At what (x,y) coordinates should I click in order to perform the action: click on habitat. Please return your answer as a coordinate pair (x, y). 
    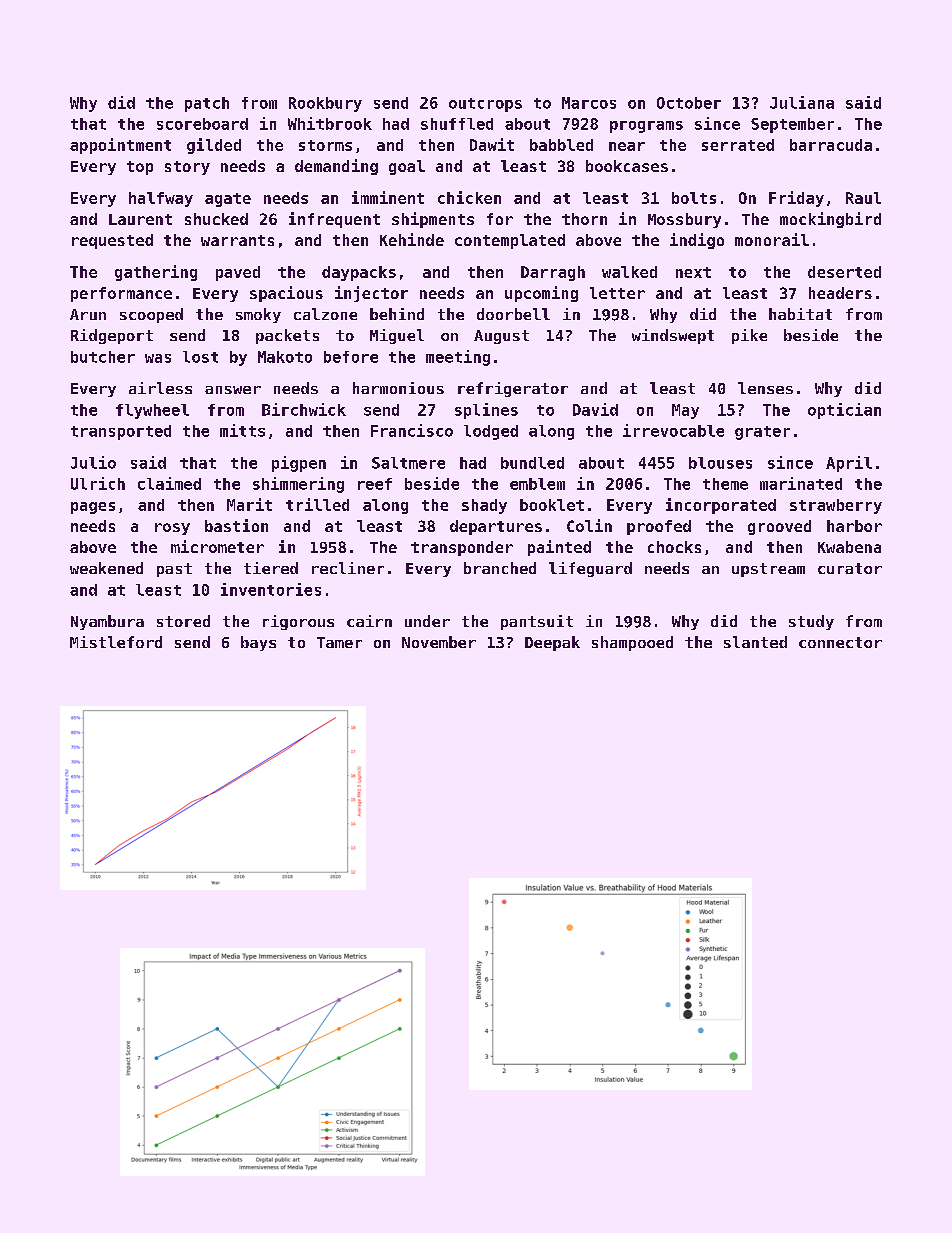
    Looking at the image, I should click on (800, 314).
